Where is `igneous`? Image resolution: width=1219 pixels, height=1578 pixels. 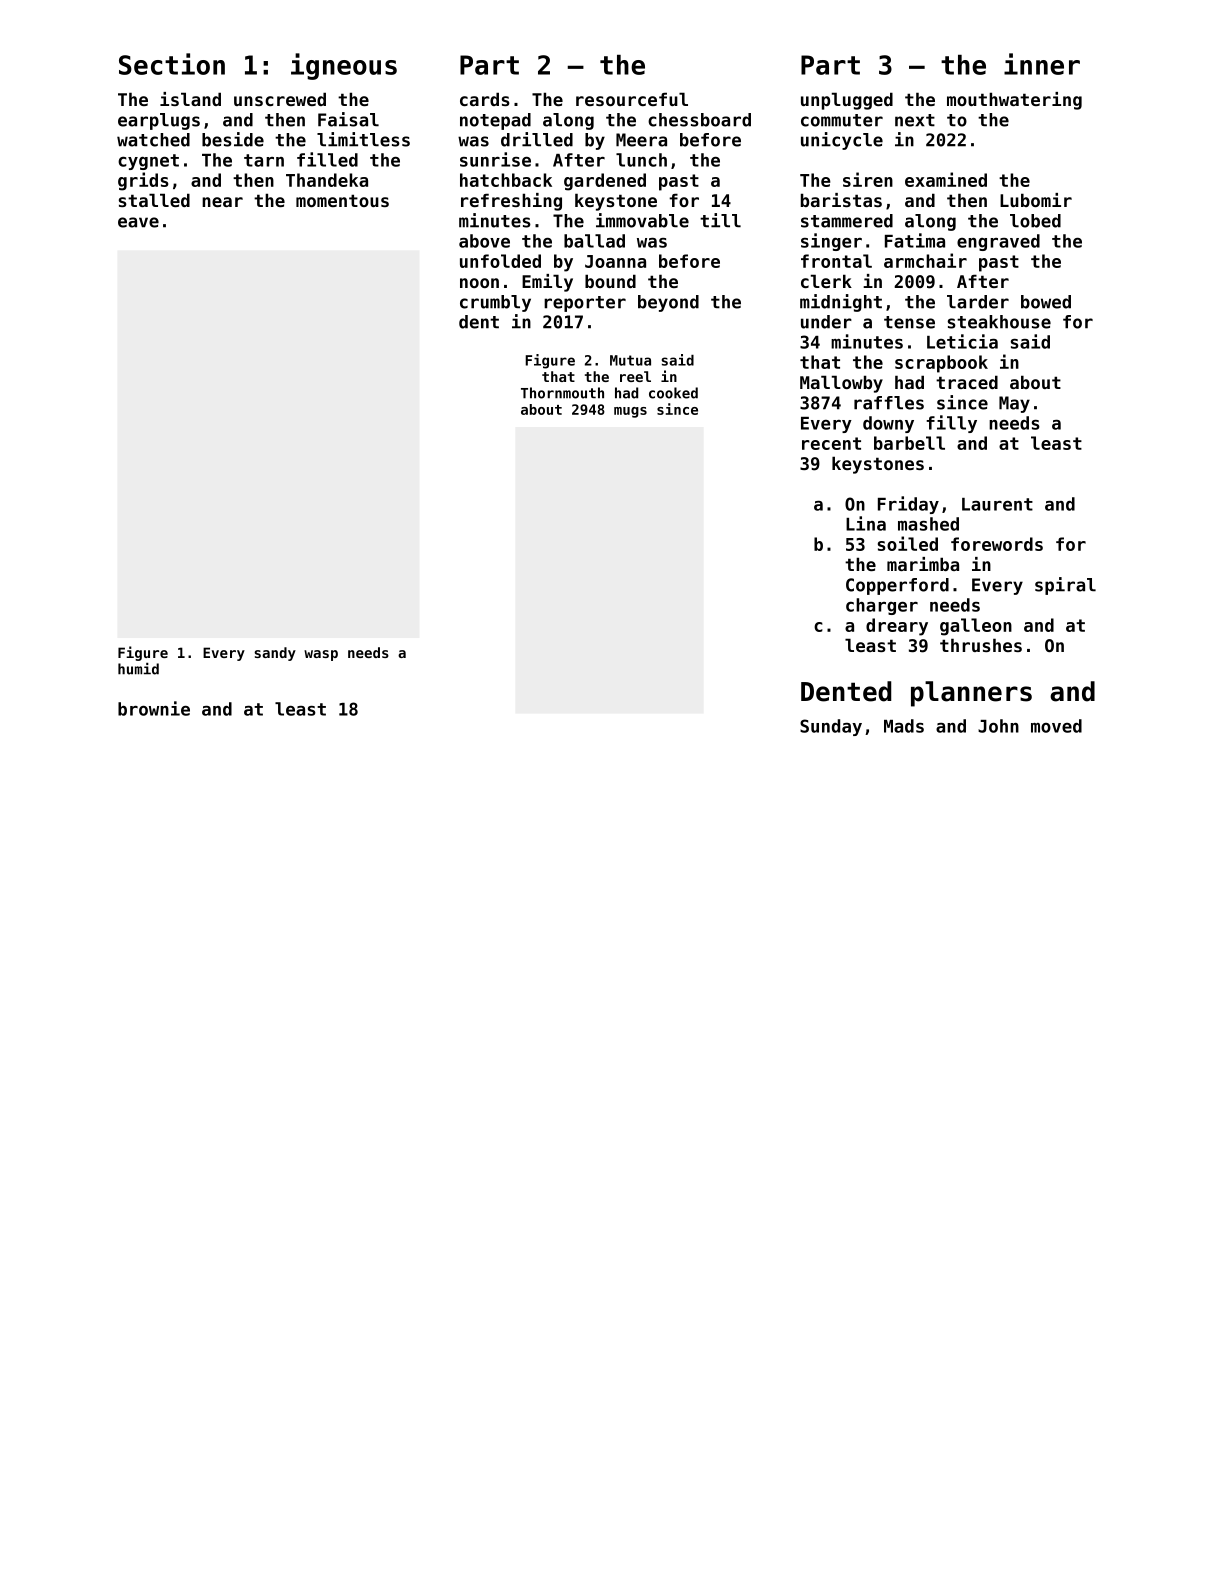 igneous is located at coordinates (344, 66).
